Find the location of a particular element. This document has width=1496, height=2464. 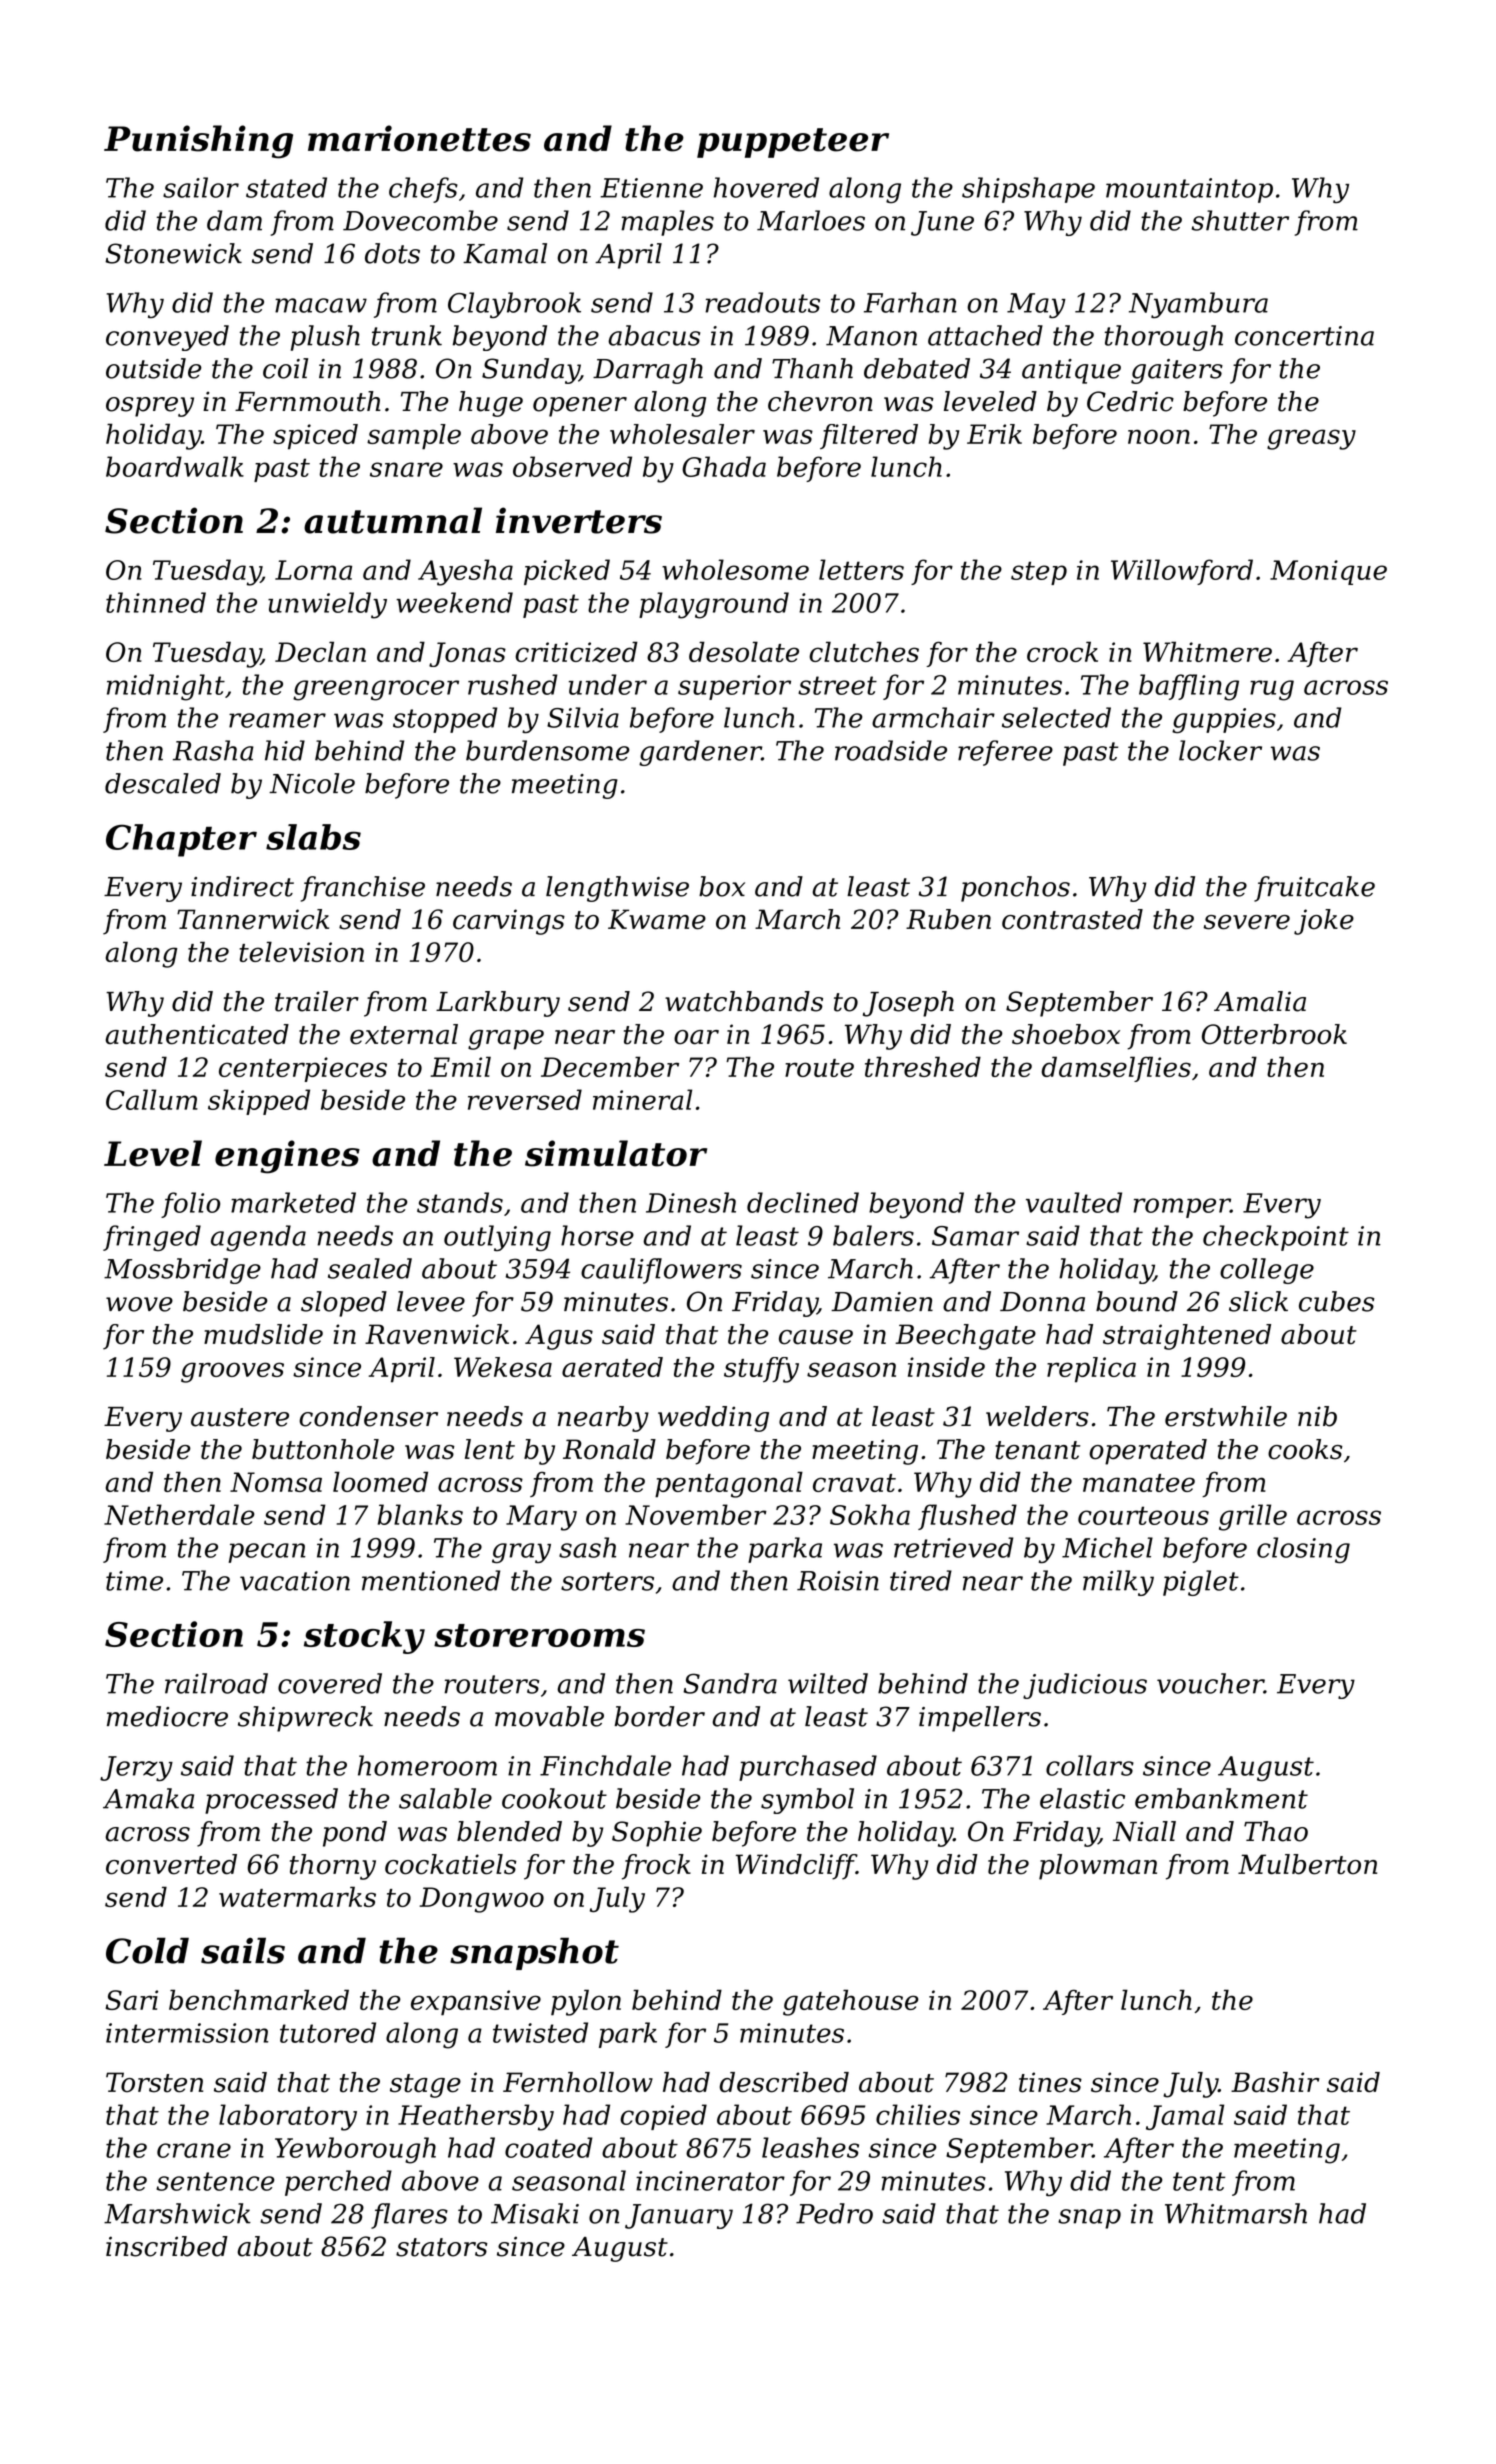

checkpoint is located at coordinates (1276, 1238).
